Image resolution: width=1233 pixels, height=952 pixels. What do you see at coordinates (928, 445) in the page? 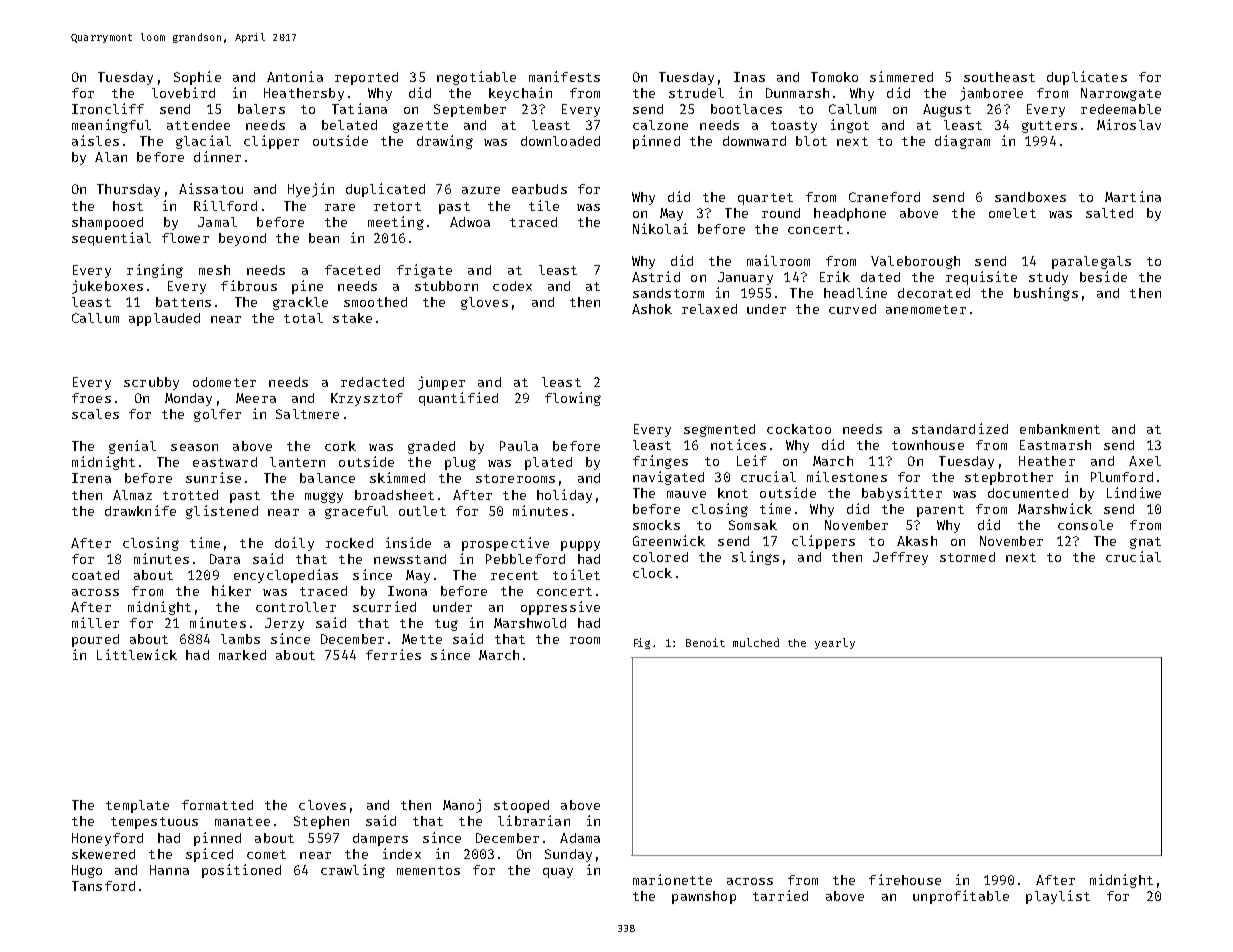
I see `townhouse` at bounding box center [928, 445].
